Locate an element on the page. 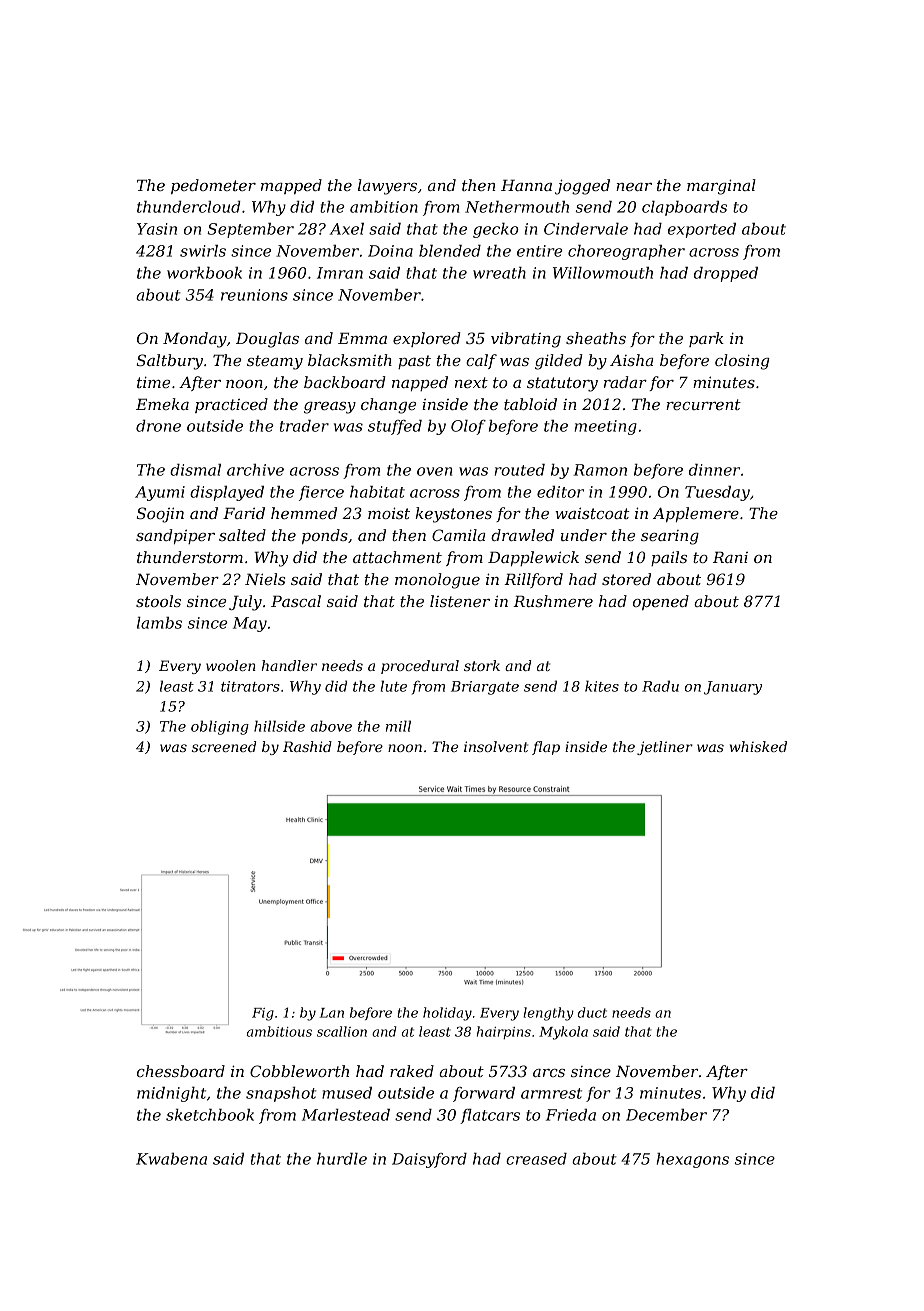 The height and width of the page is (1311, 924). workbook is located at coordinates (204, 273).
